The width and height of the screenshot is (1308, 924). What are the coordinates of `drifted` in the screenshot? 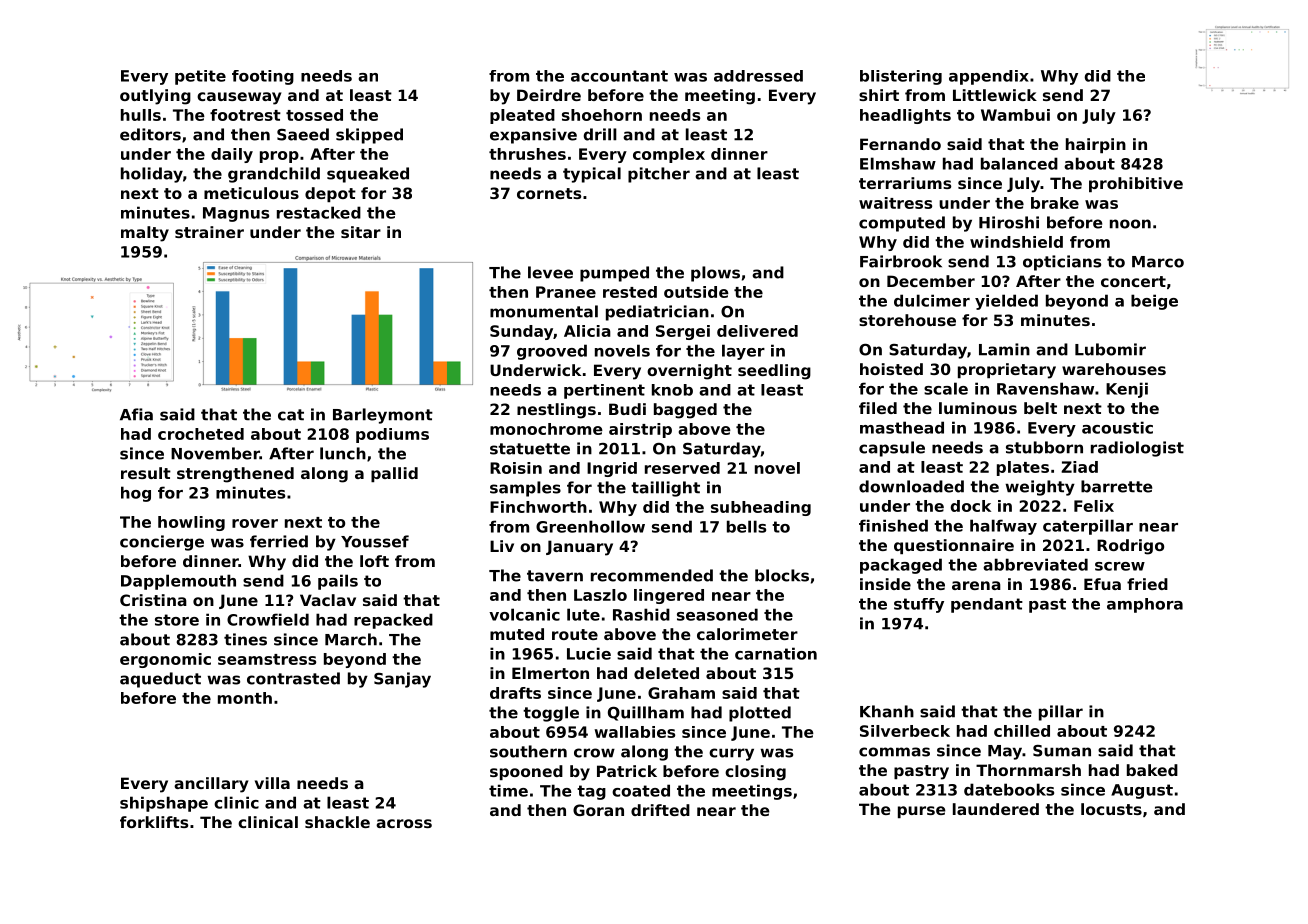 It's located at (660, 810).
